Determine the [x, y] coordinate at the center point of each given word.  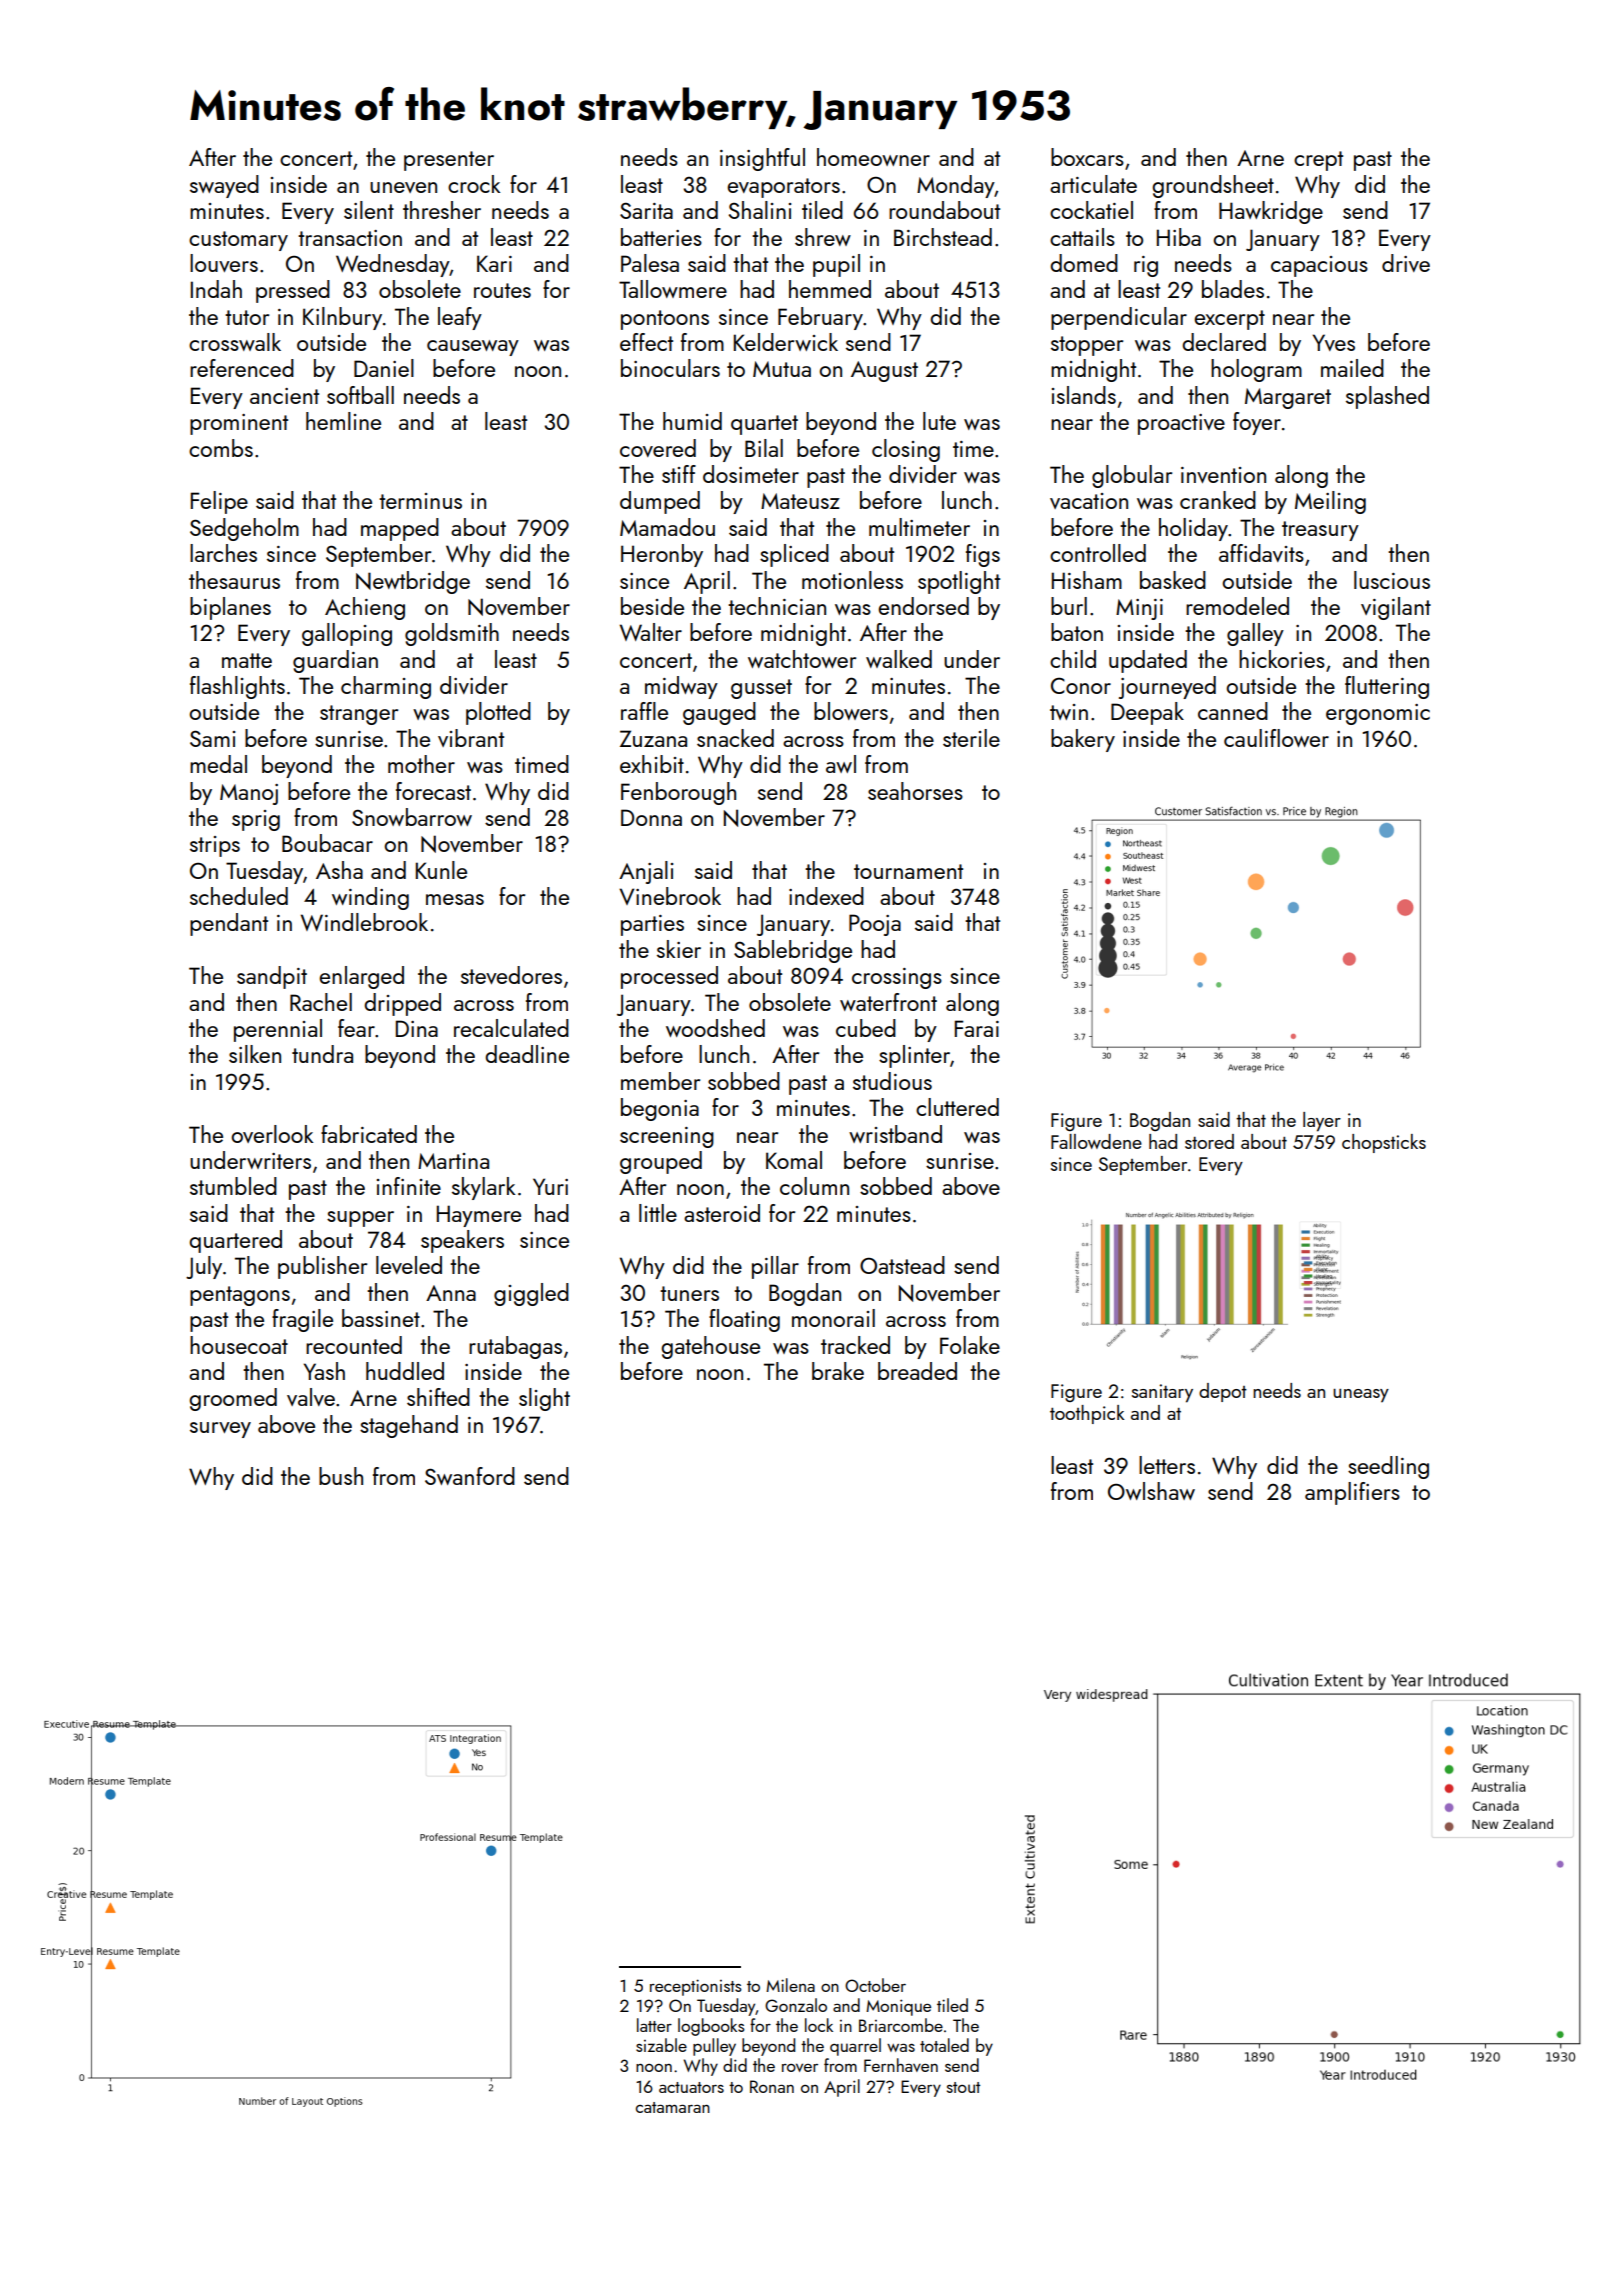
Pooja [875, 925]
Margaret [1288, 398]
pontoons [665, 320]
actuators [691, 2087]
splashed [1387, 397]
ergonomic [1378, 714]
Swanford [470, 1476]
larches [223, 553]
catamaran [673, 2107]
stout [963, 2087]
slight [544, 1399]
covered [658, 448]
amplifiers [1352, 1493]
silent [369, 210]
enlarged [361, 977]
